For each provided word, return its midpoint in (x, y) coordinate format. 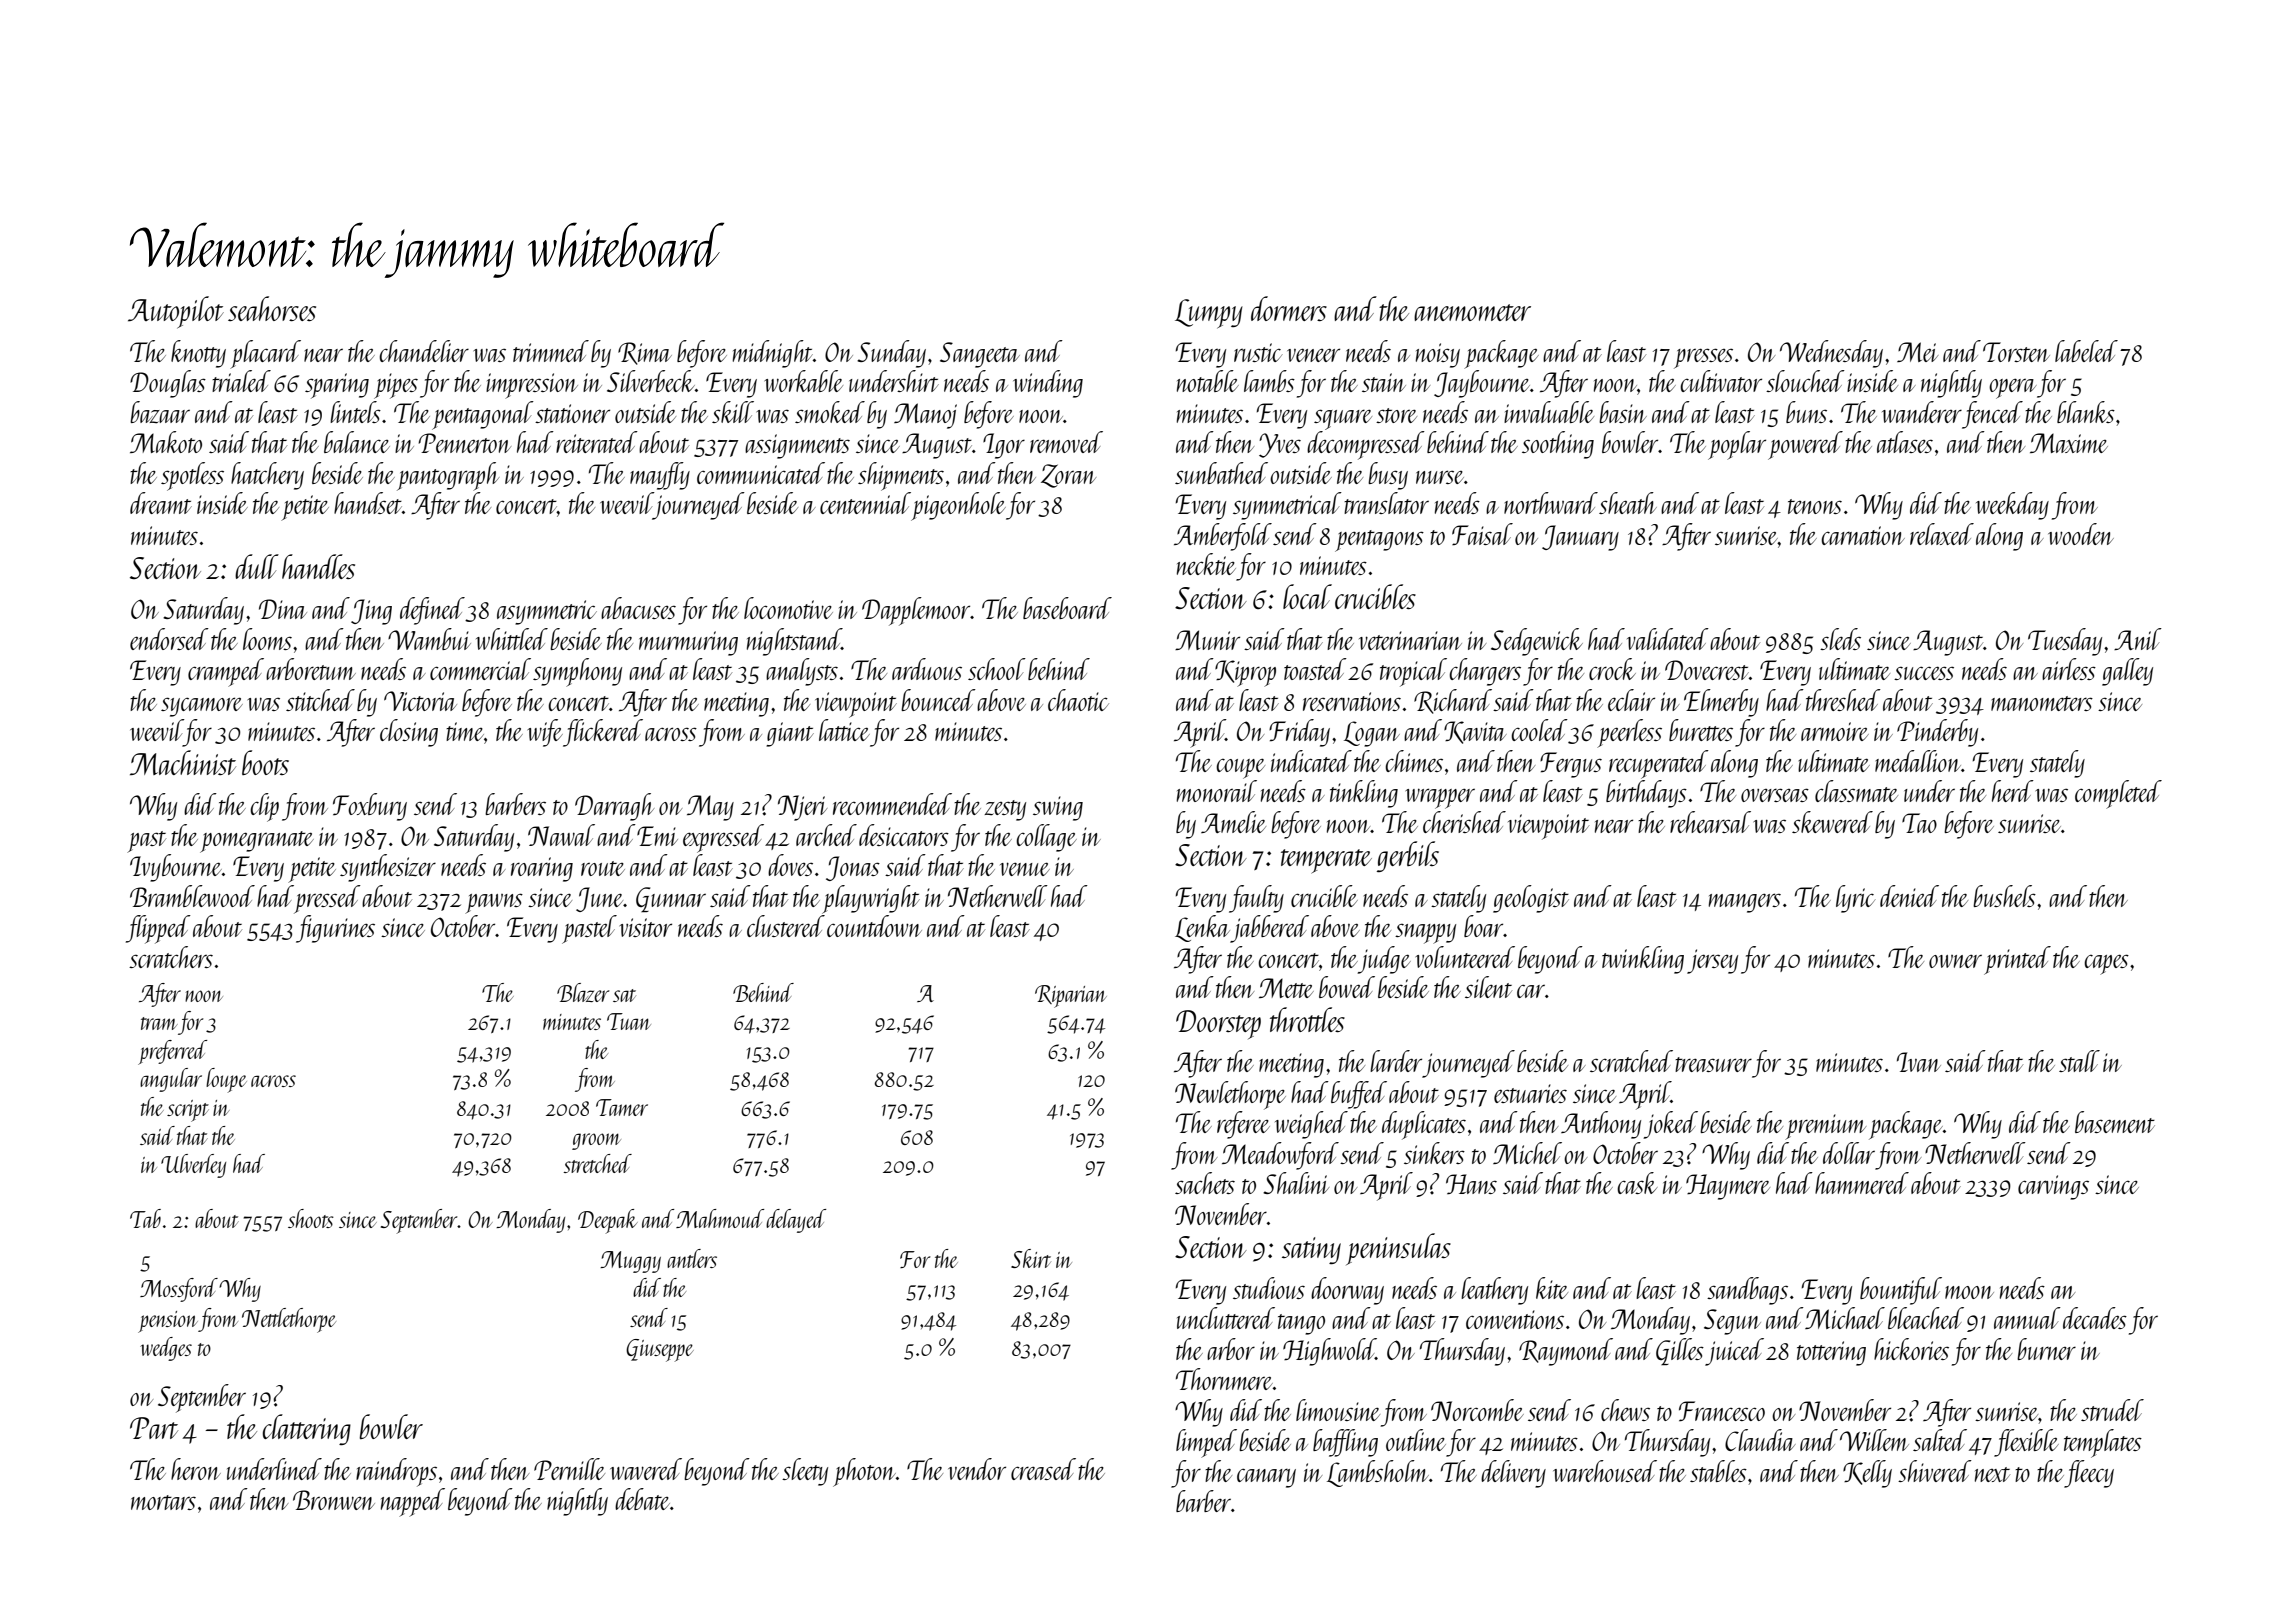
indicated (1311, 761)
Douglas (168, 384)
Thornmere (1224, 1379)
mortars (163, 1502)
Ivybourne (176, 868)
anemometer (1472, 312)
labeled (2086, 351)
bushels (2004, 896)
